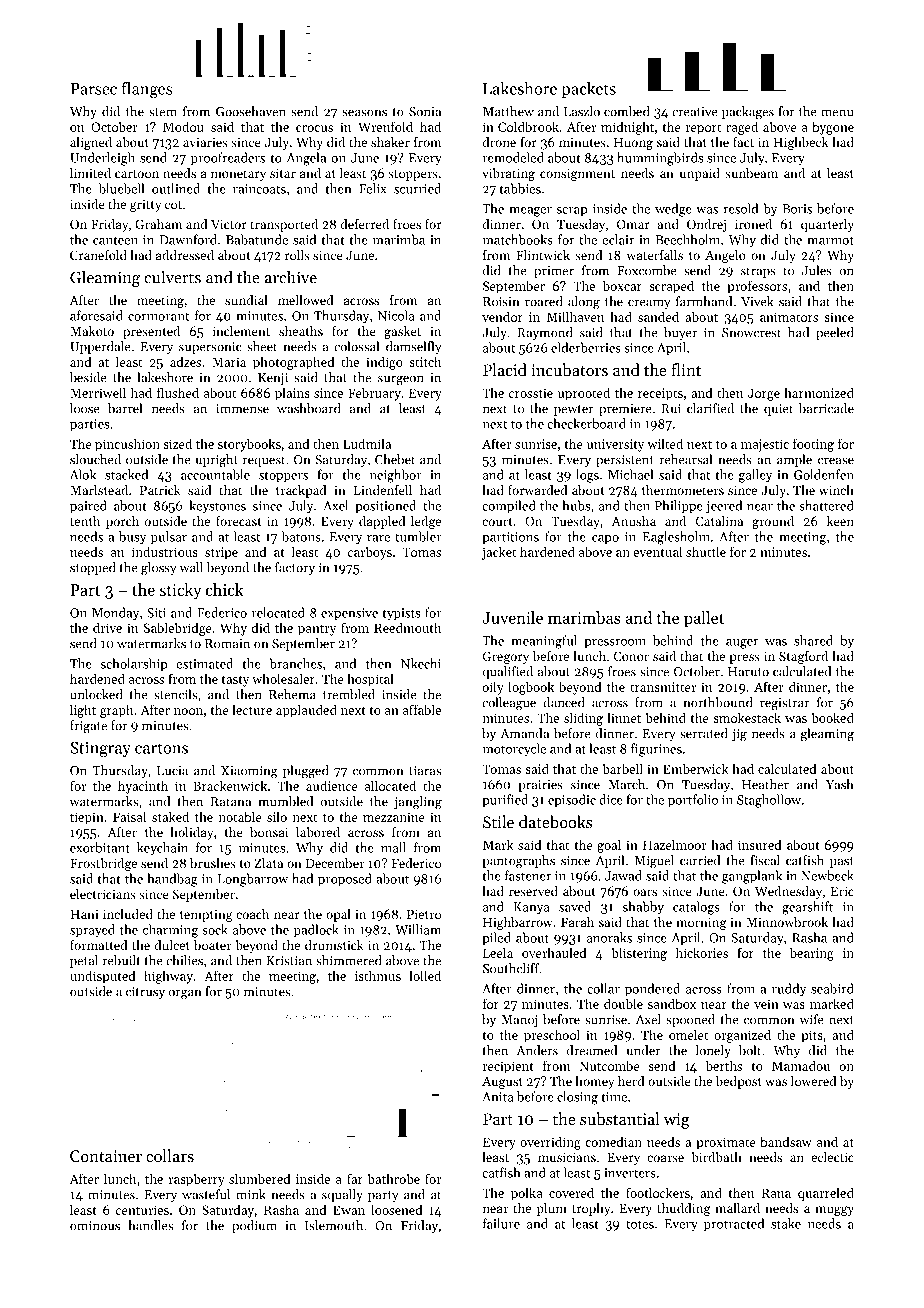 The width and height of the screenshot is (924, 1308). I want to click on flanges, so click(147, 90).
